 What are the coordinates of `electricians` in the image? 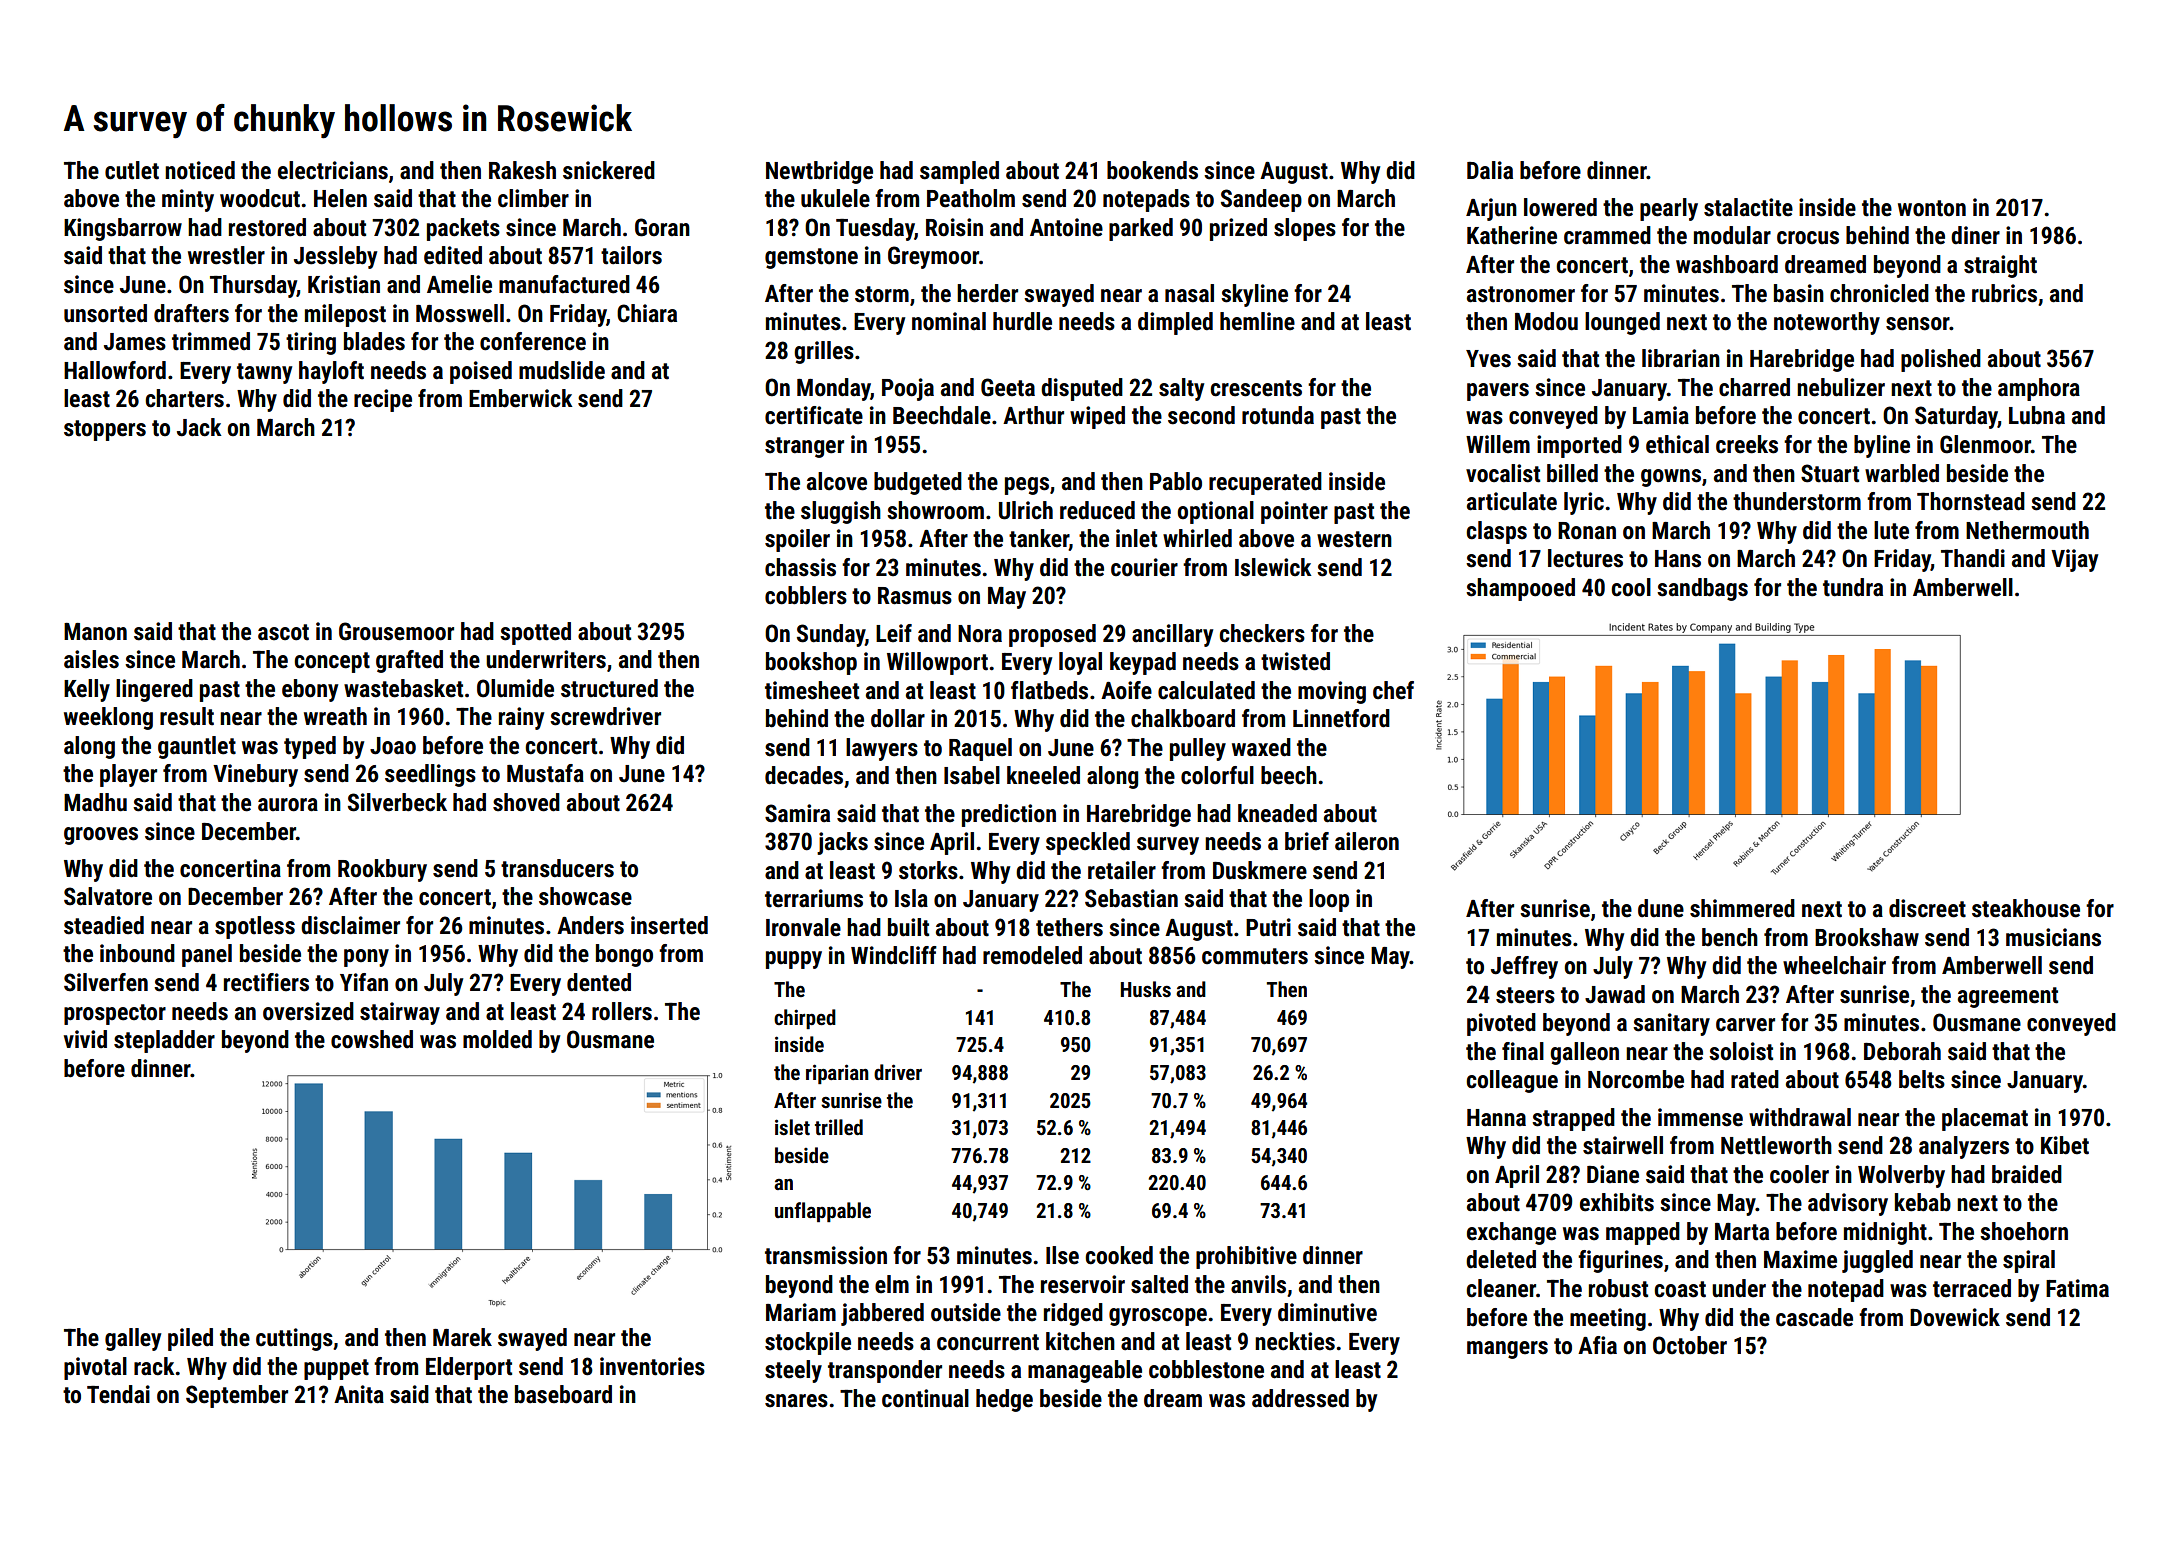 It's located at (333, 170).
